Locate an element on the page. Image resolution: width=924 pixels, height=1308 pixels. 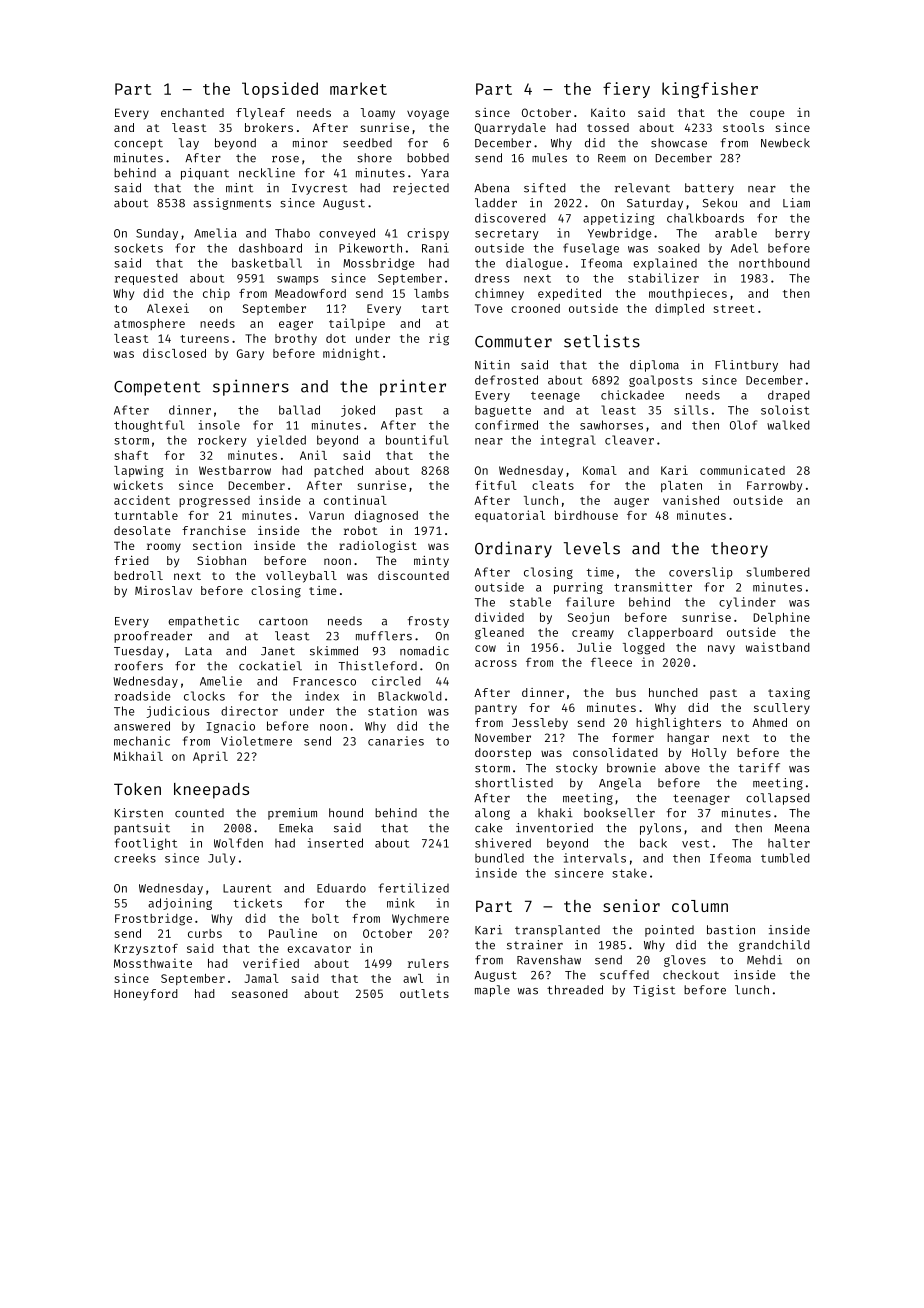
roomy is located at coordinates (164, 548).
